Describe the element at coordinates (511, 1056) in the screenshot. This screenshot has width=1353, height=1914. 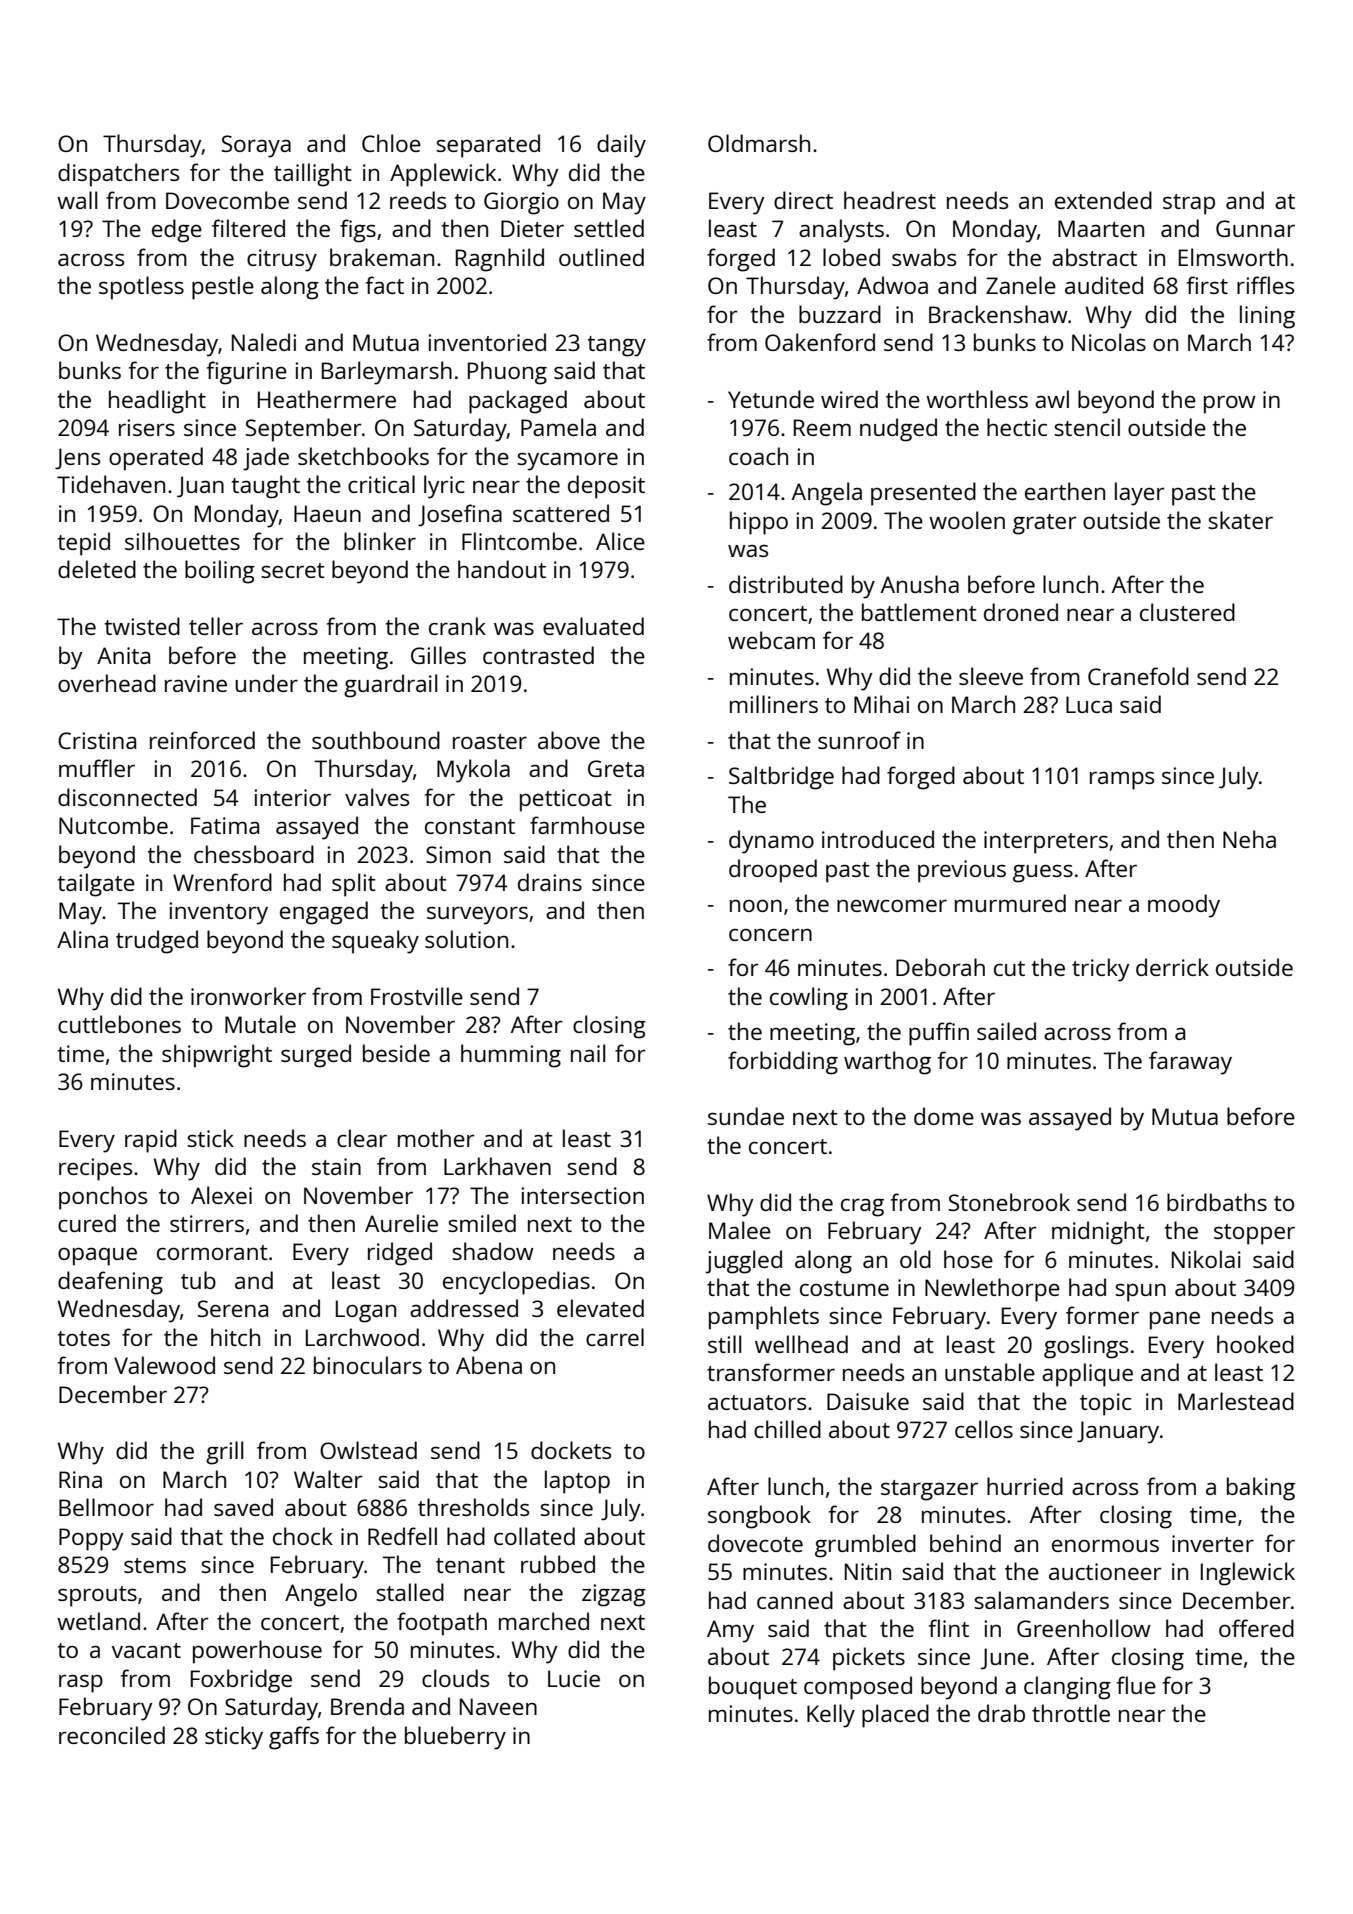
I see `humming` at that location.
